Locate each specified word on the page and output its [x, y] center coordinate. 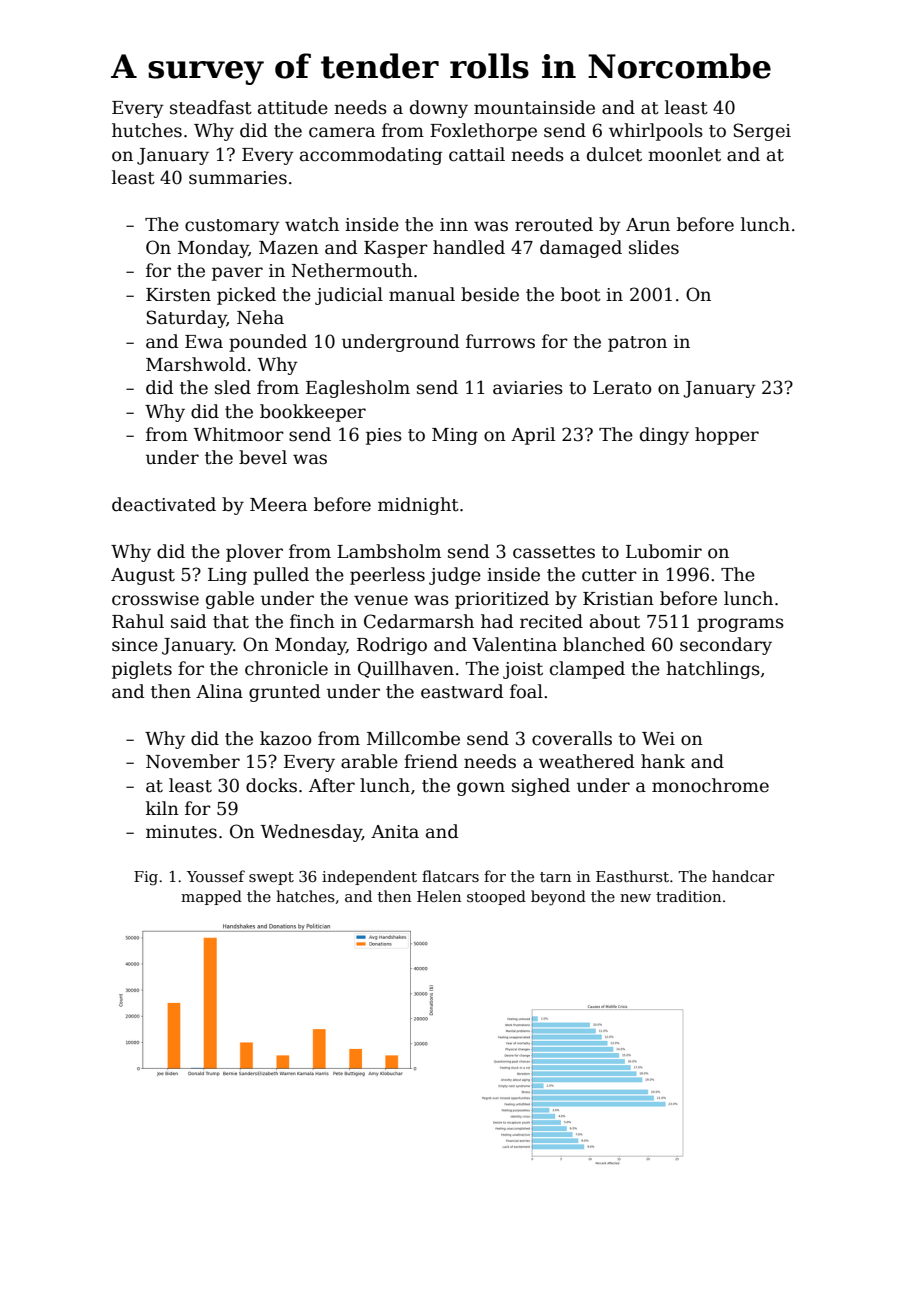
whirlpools [656, 132]
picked [246, 296]
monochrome [710, 785]
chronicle [286, 668]
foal [526, 691]
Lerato [622, 388]
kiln [162, 808]
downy [439, 109]
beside [490, 294]
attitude [293, 107]
